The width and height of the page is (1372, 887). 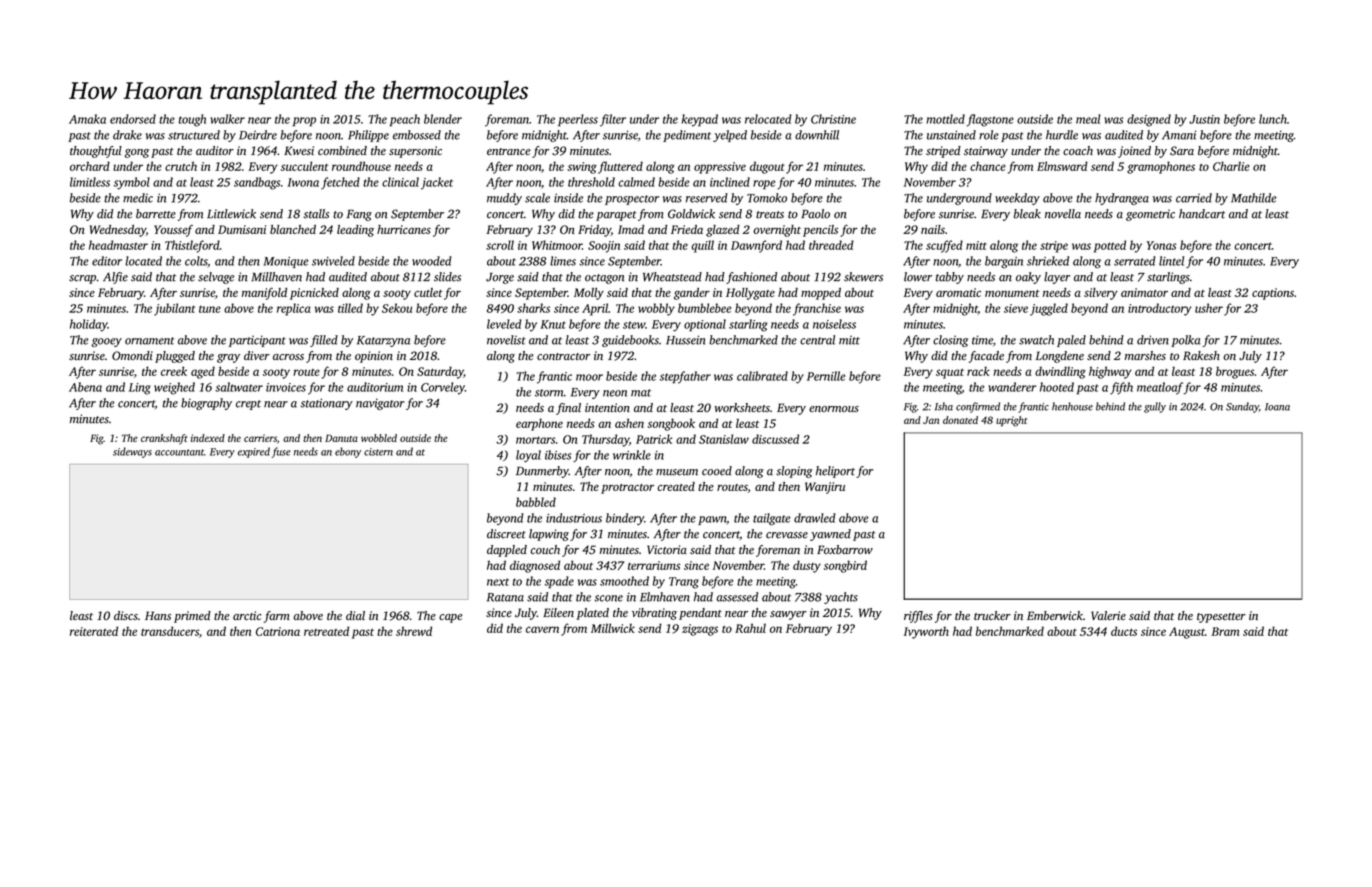 I want to click on Jorge, so click(x=500, y=278).
